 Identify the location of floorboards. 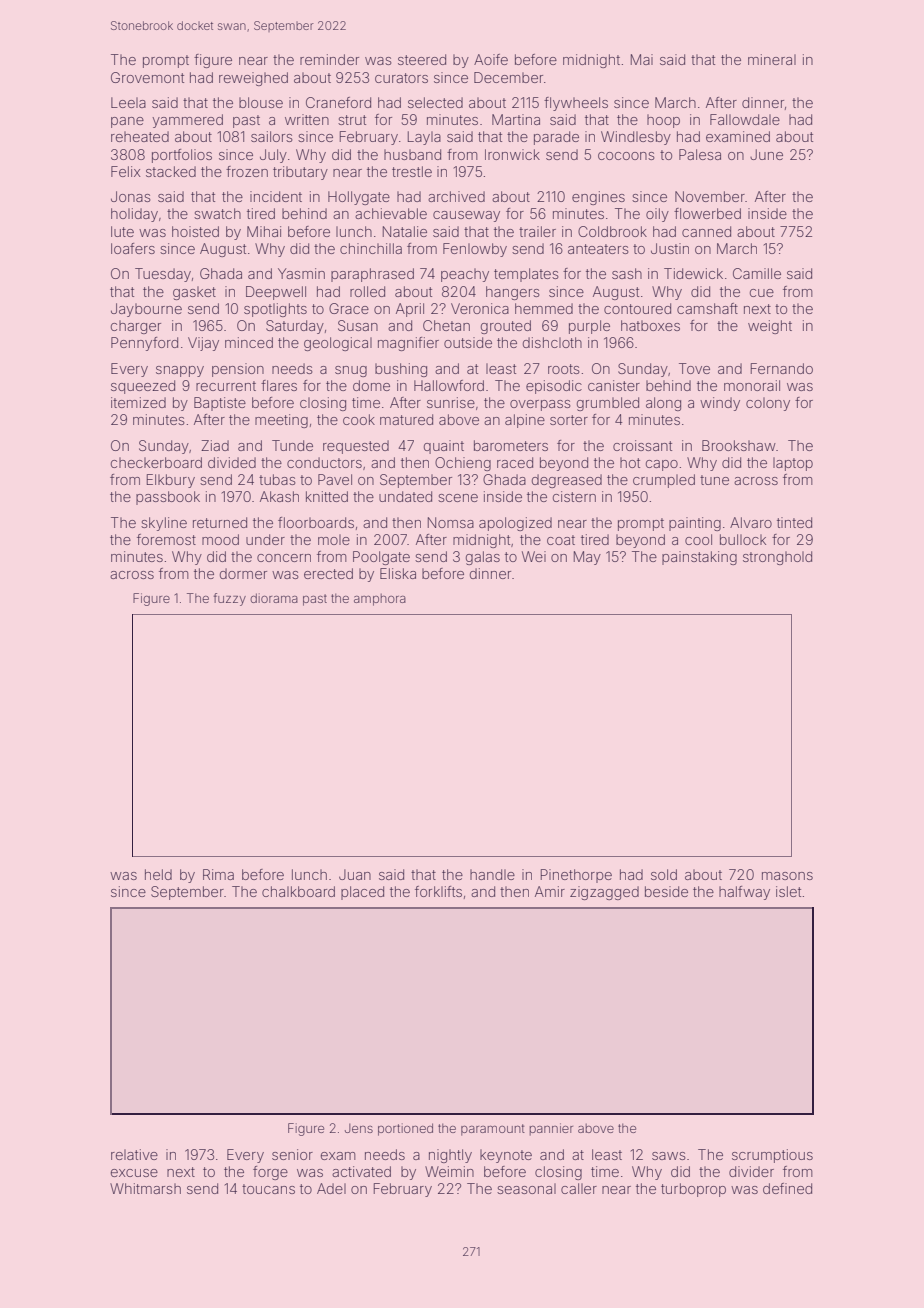
(316, 522).
